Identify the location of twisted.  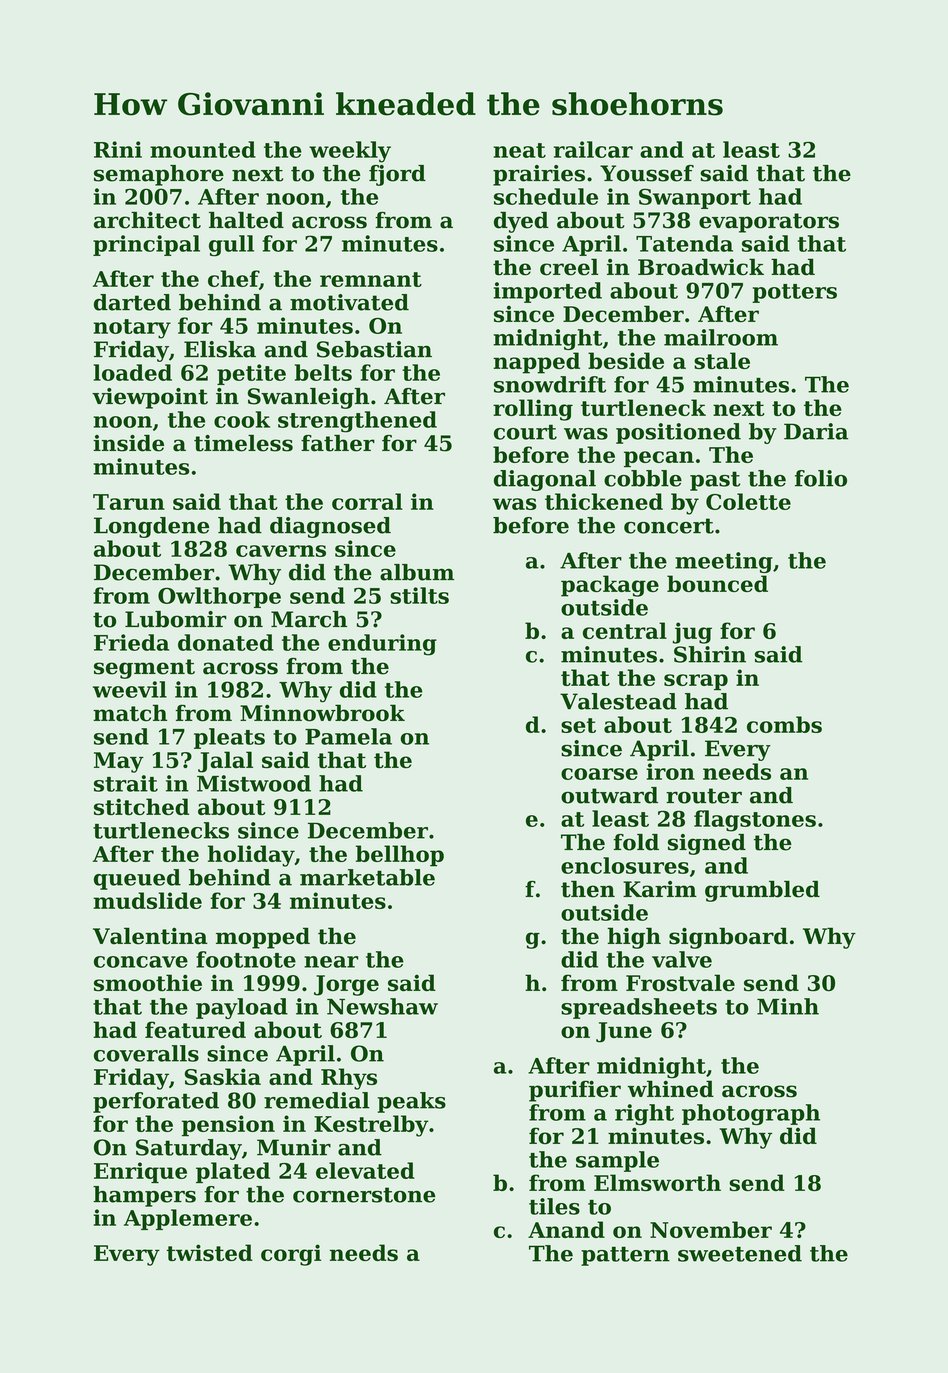
(210, 1252).
